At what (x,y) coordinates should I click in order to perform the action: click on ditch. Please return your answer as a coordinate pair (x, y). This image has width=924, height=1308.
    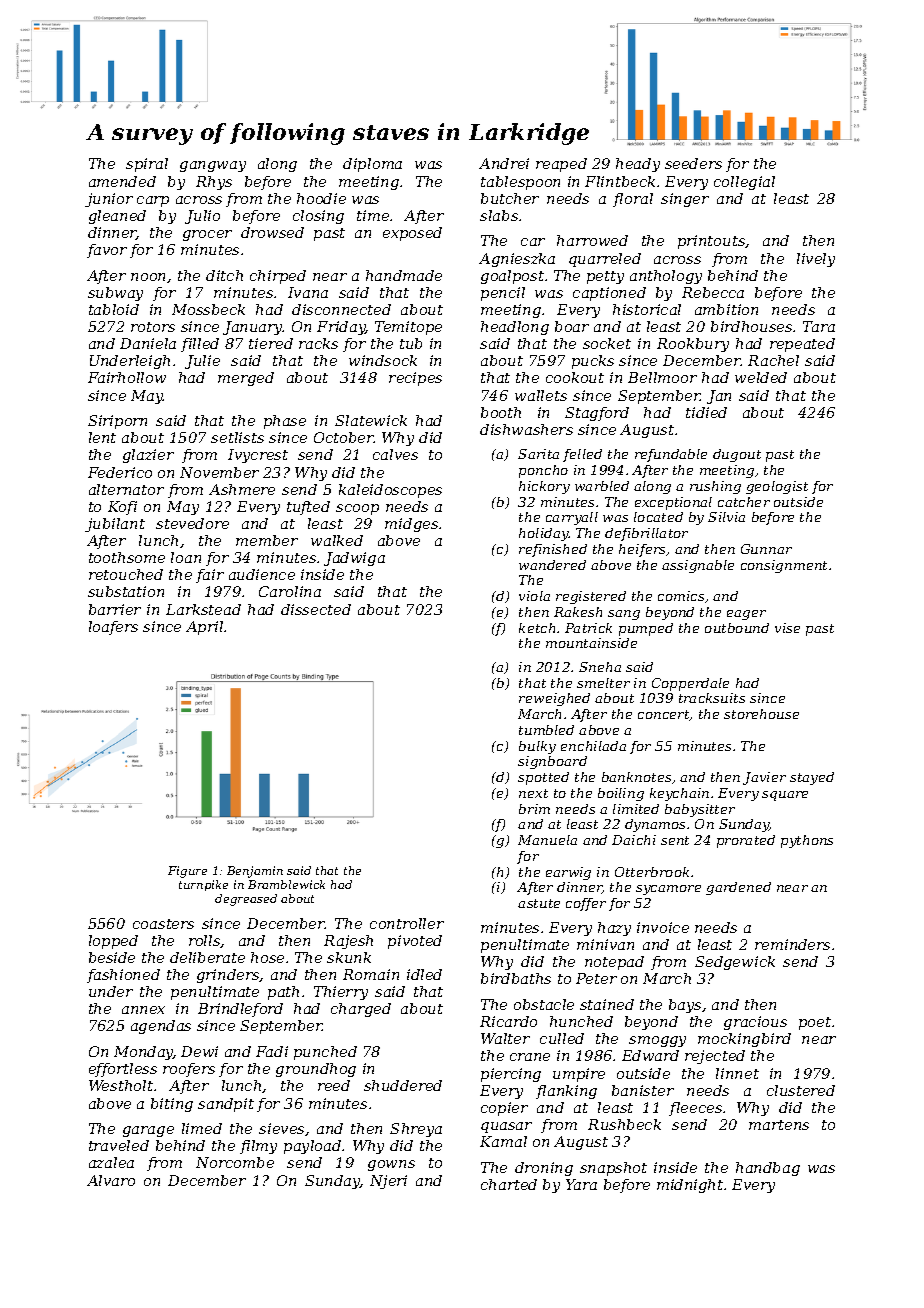
    Looking at the image, I should click on (224, 275).
